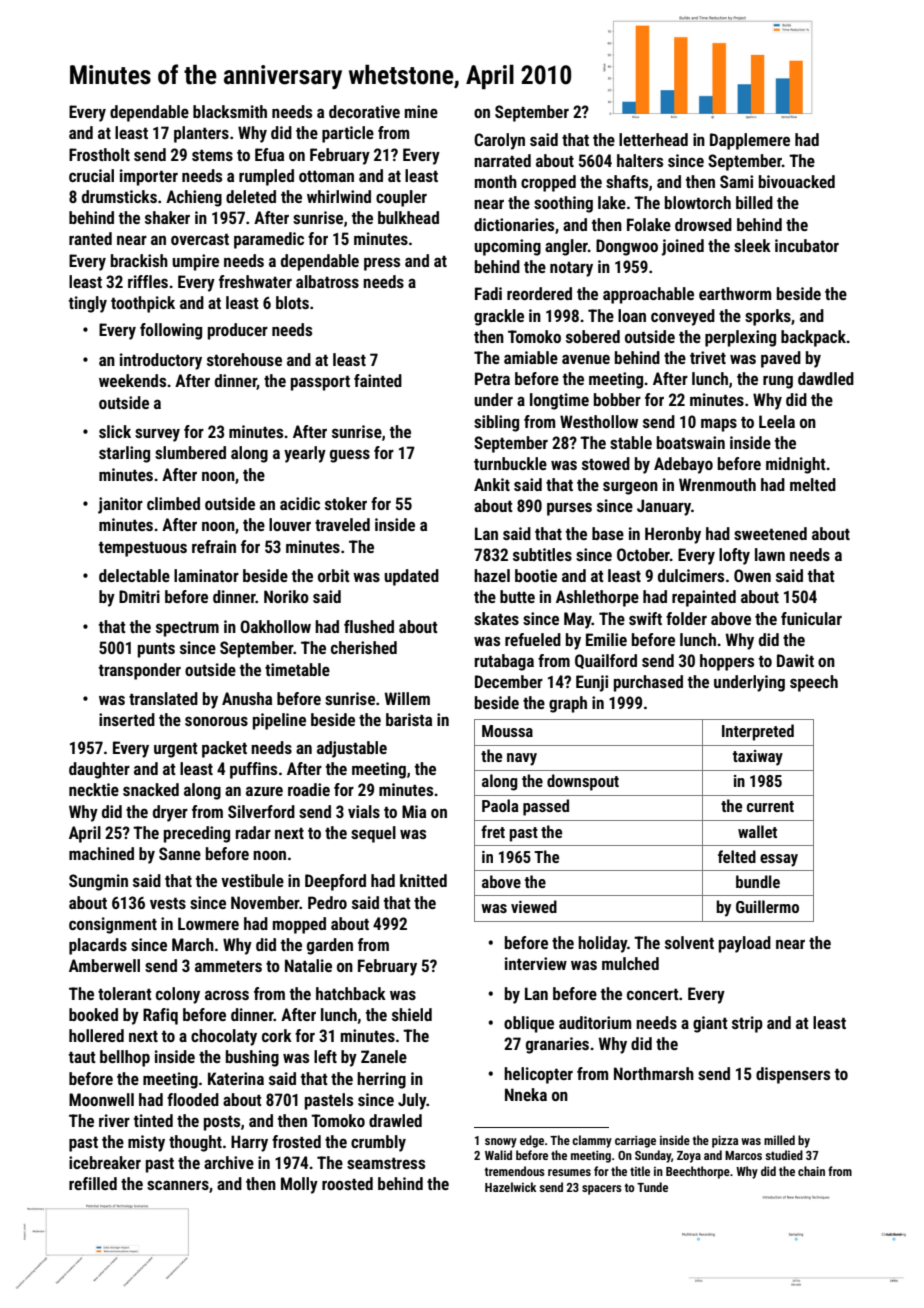 This screenshot has height=1308, width=924. I want to click on stems, so click(212, 155).
